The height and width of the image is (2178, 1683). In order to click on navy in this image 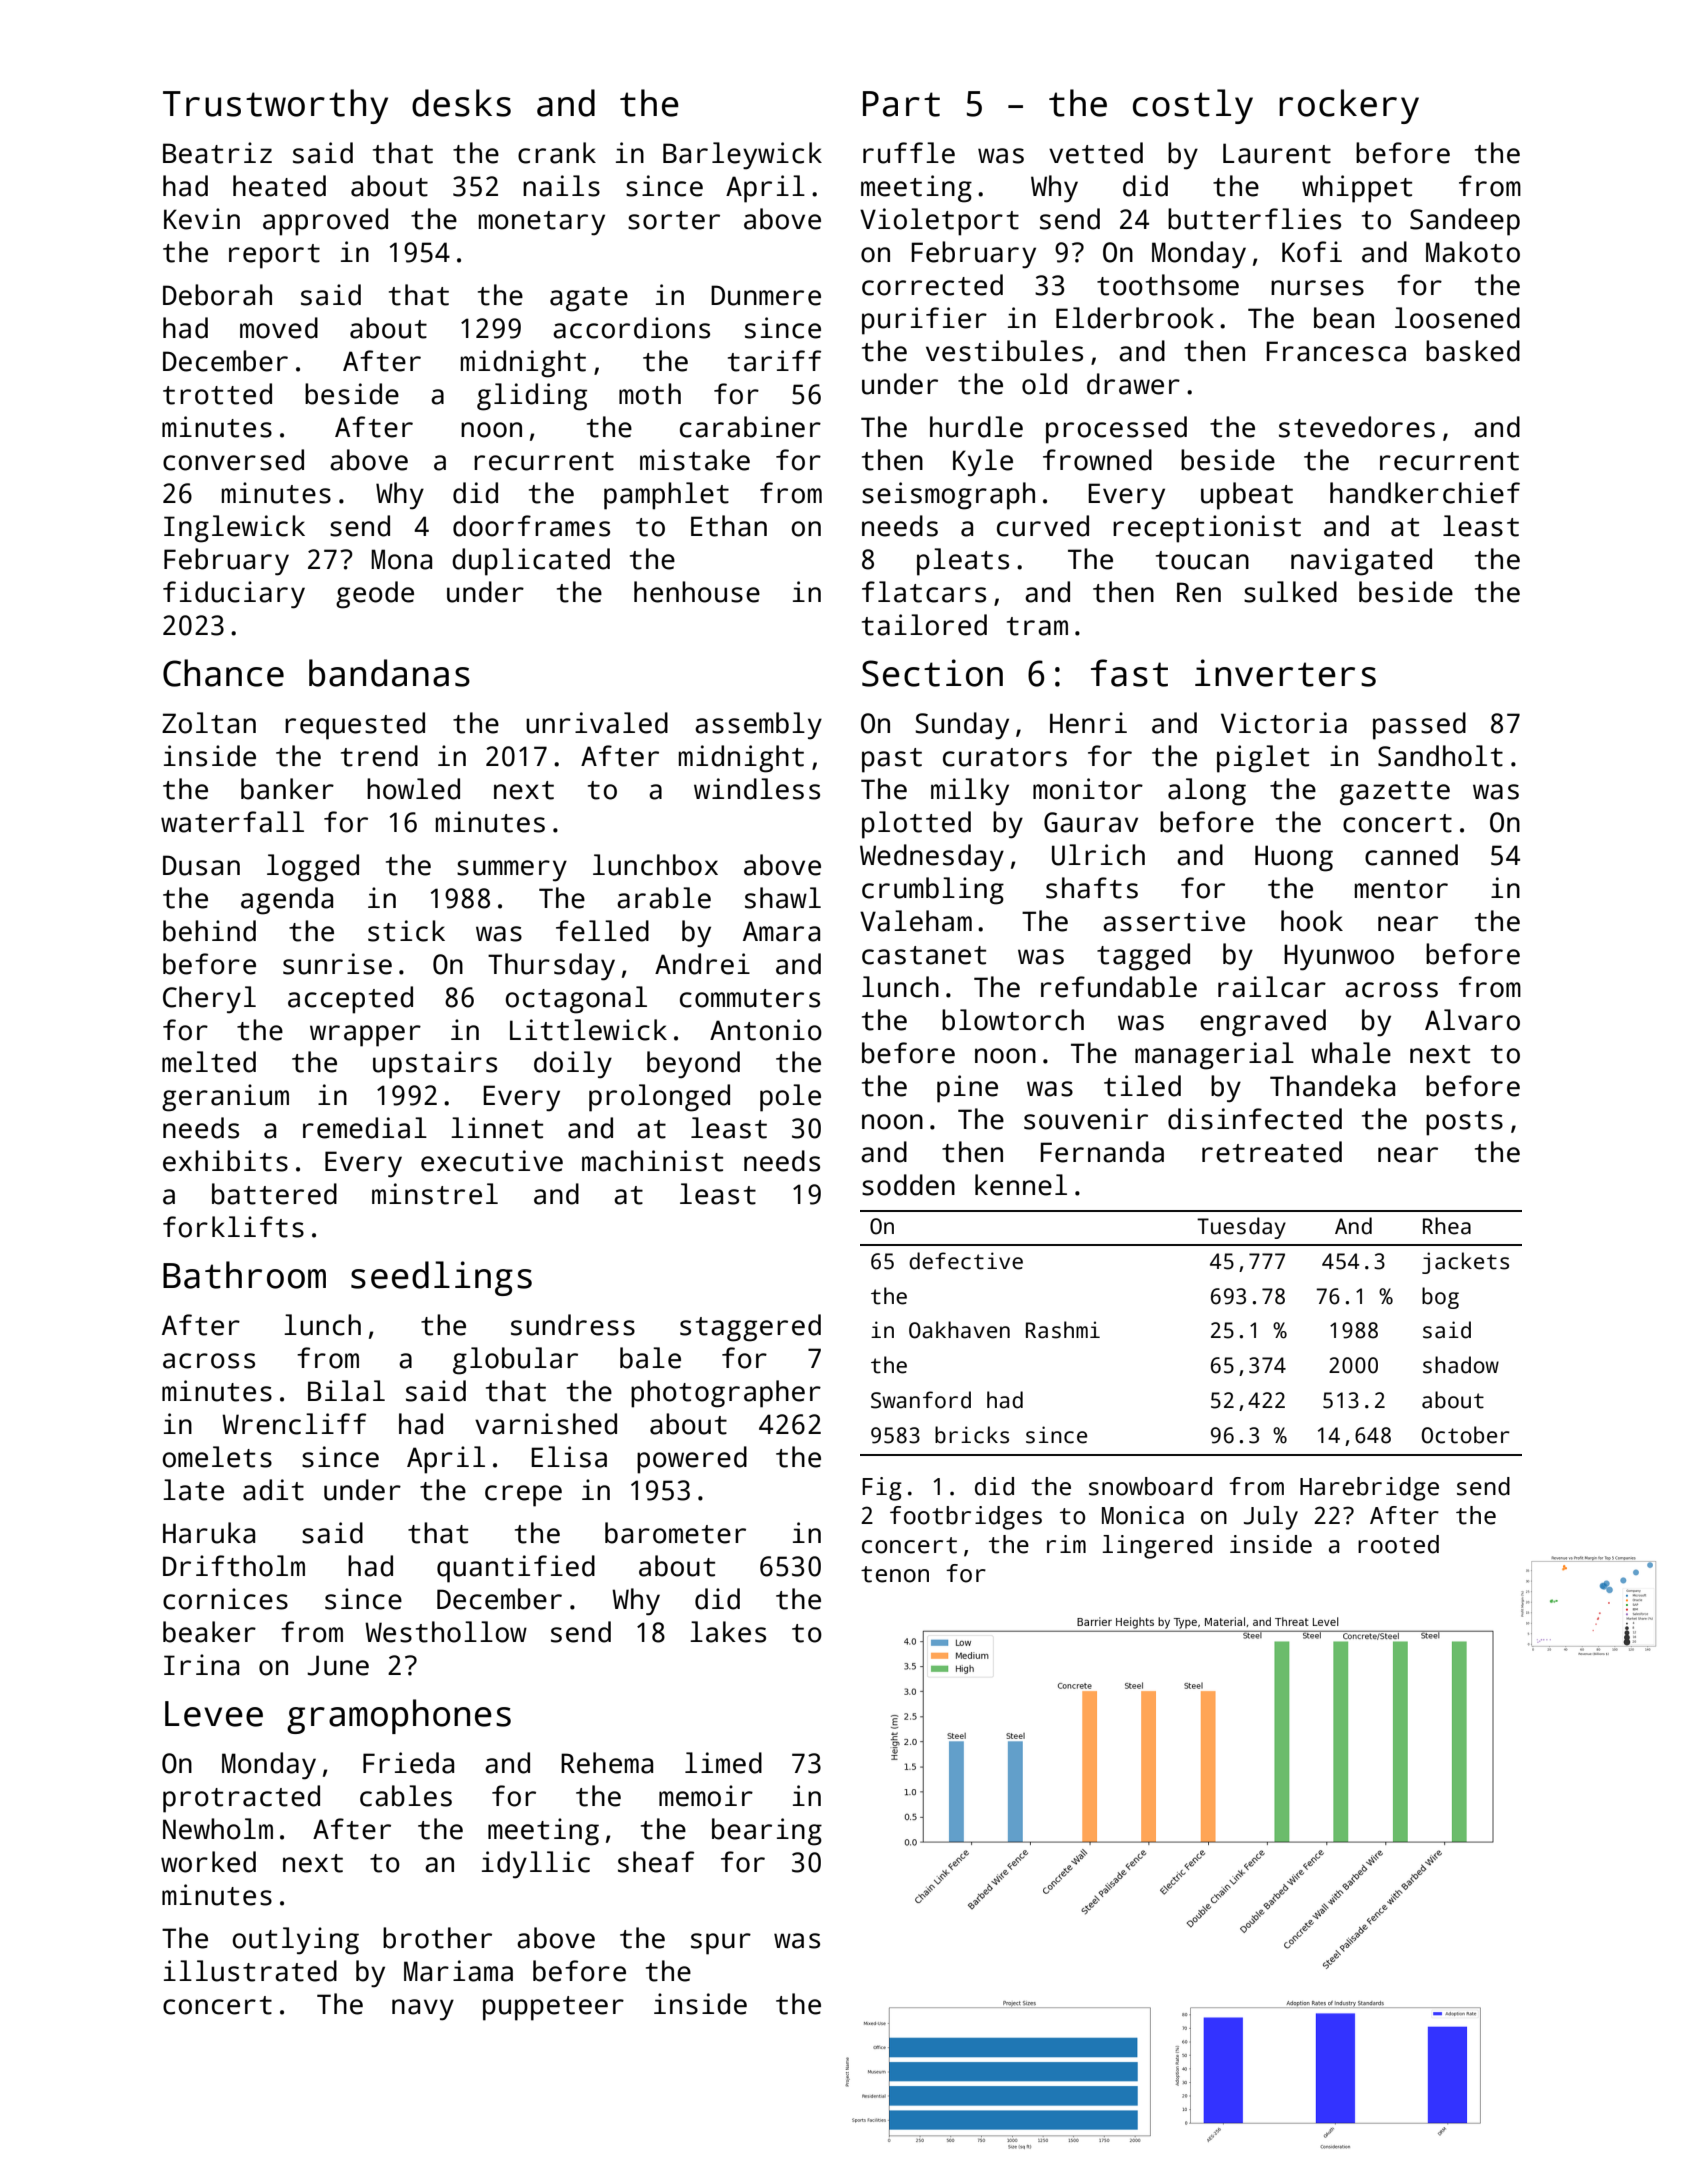, I will do `click(423, 2010)`.
